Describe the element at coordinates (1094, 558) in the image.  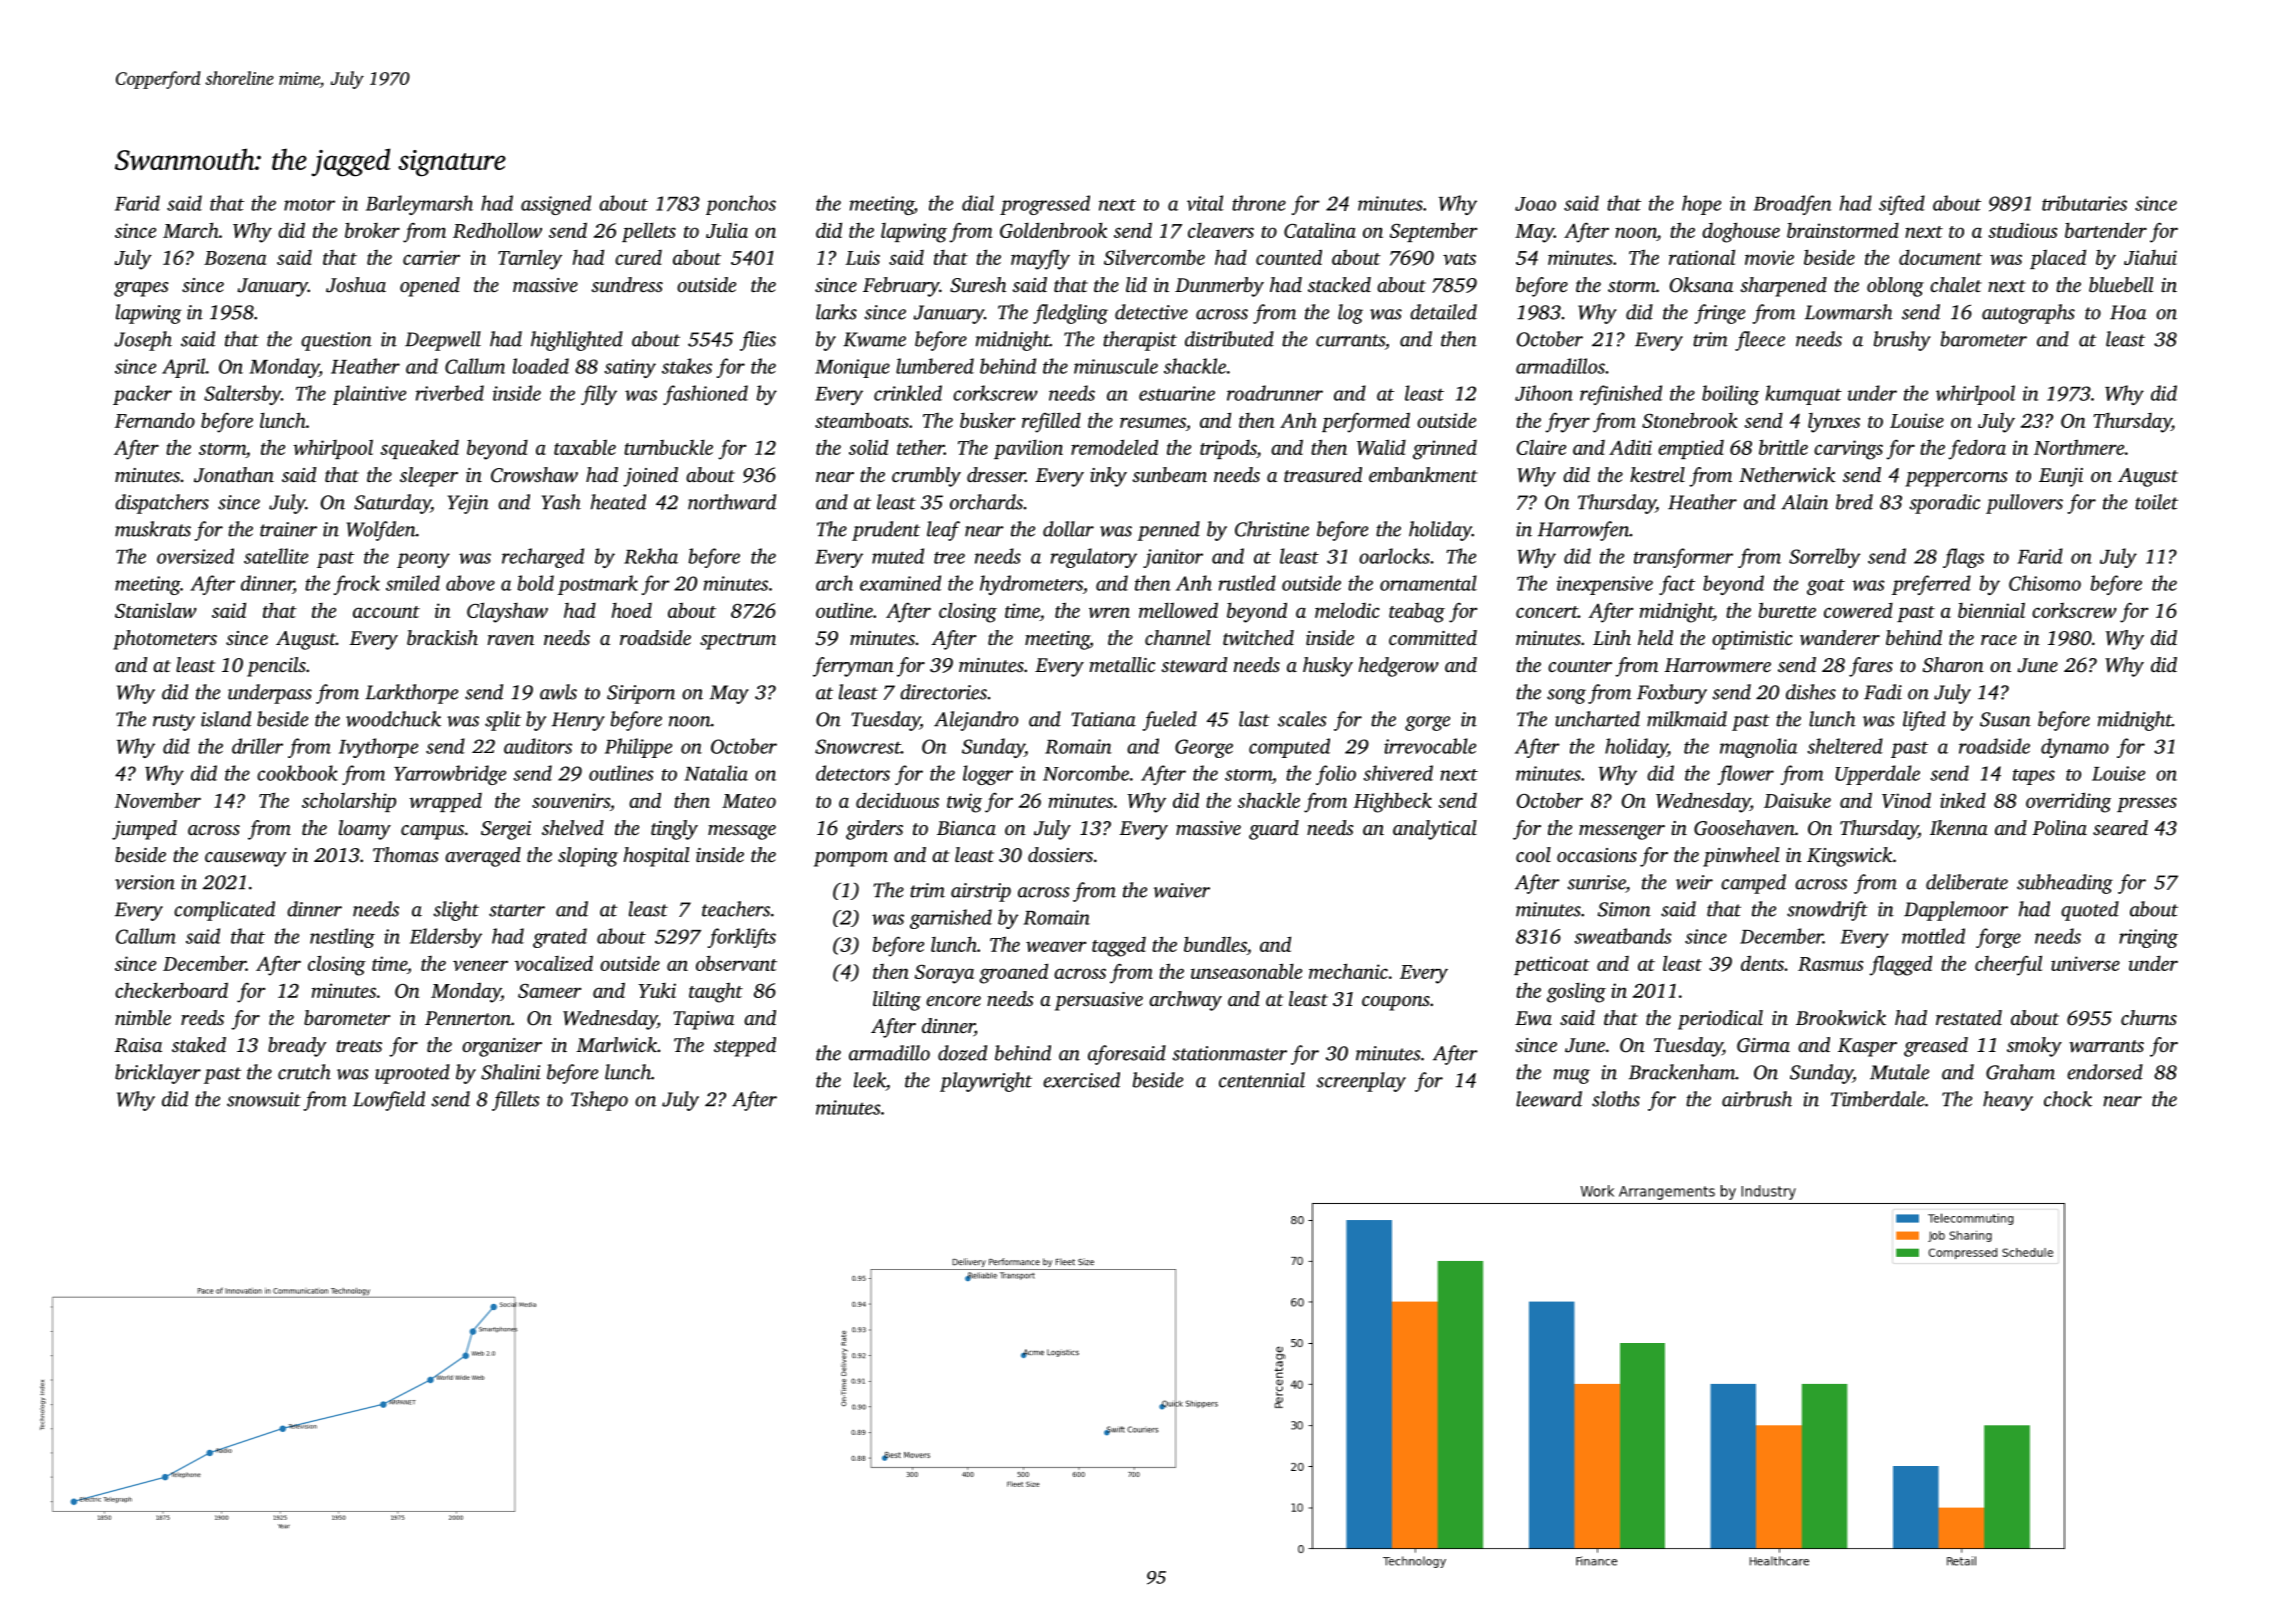
I see `regulatory` at that location.
